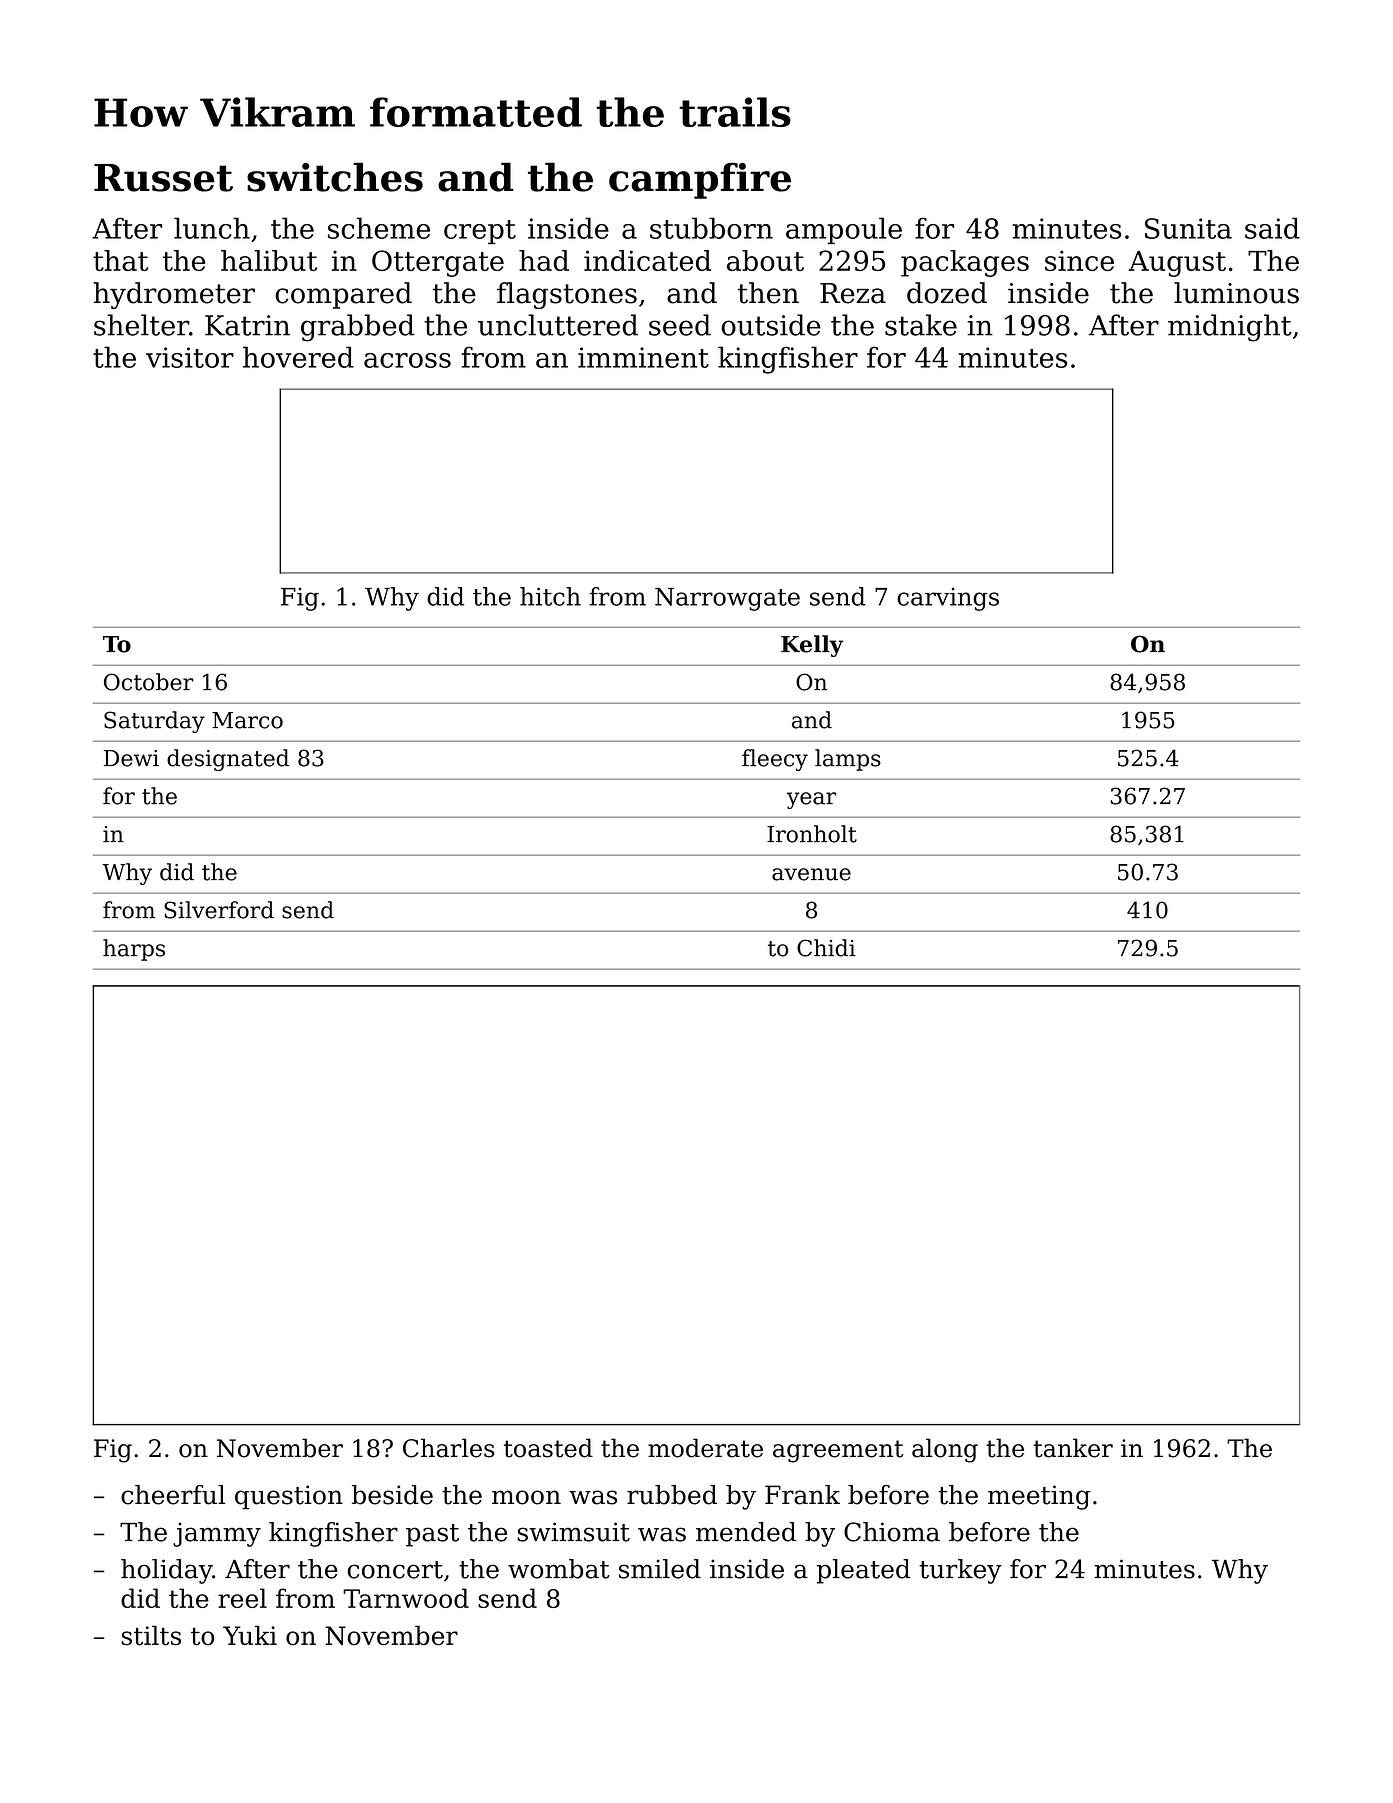 The image size is (1393, 1803). I want to click on lamps, so click(848, 760).
